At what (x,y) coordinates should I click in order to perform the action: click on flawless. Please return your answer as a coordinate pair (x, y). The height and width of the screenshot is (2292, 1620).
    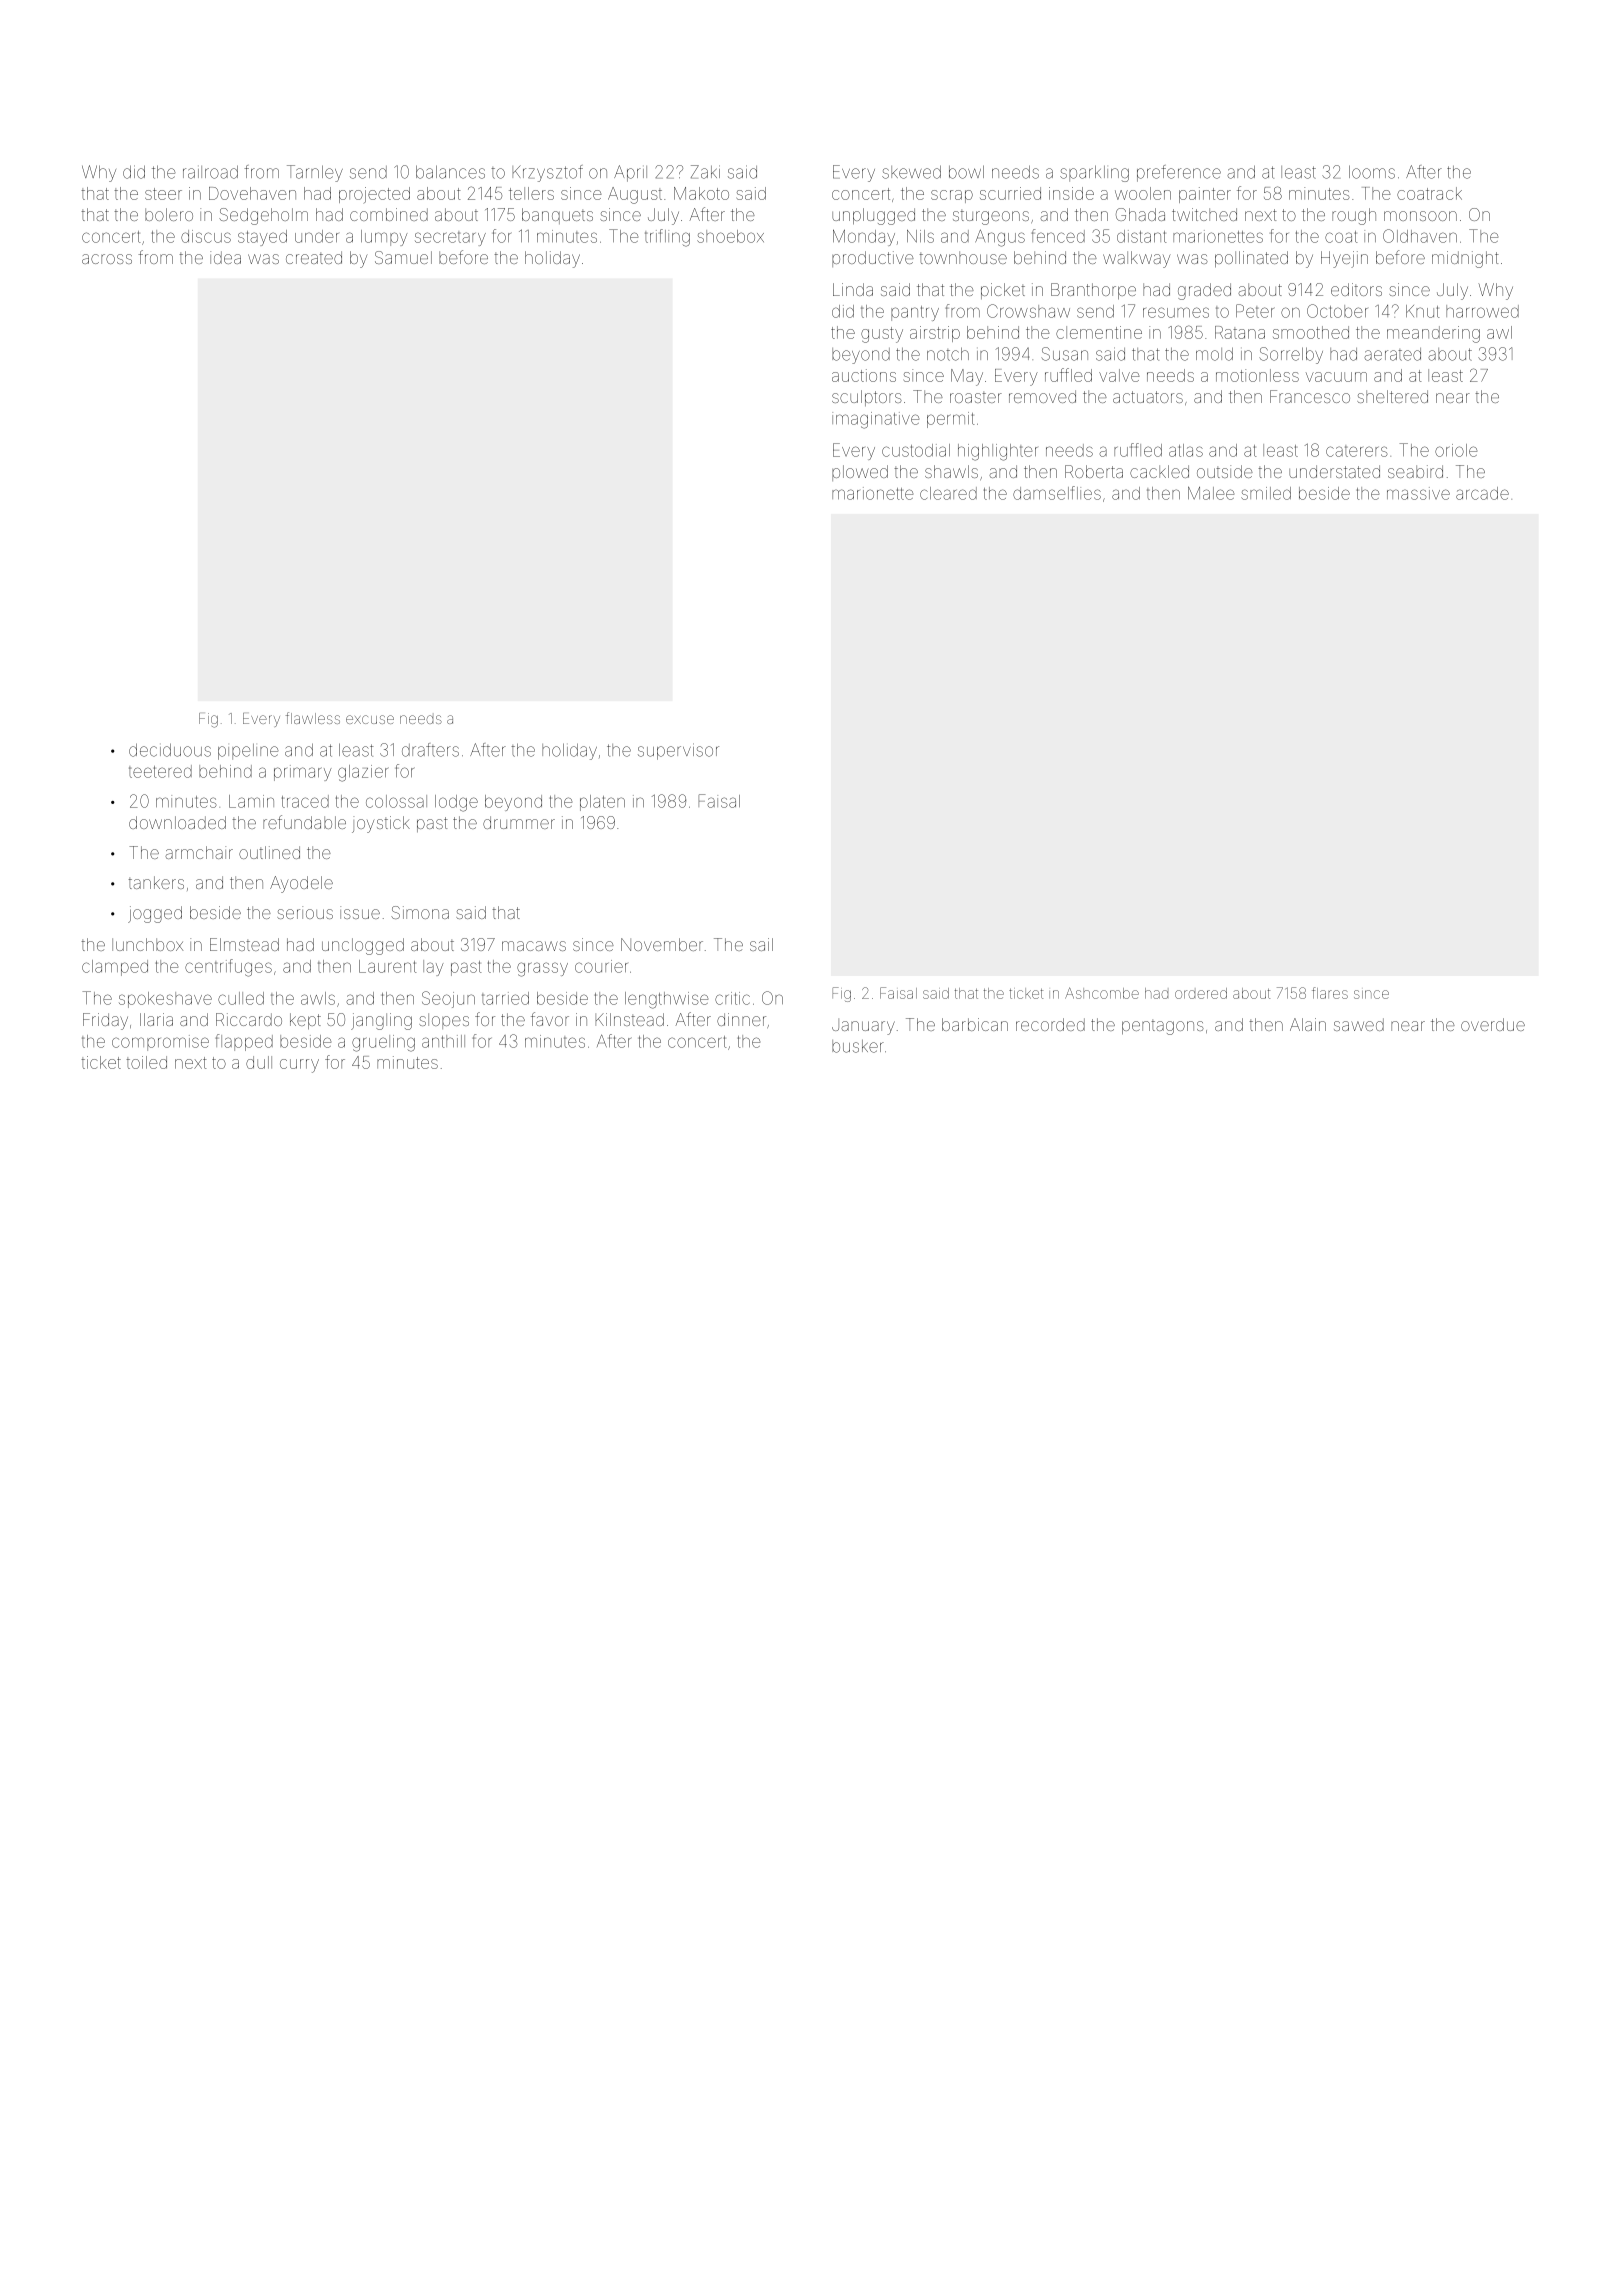
    Looking at the image, I should click on (313, 718).
